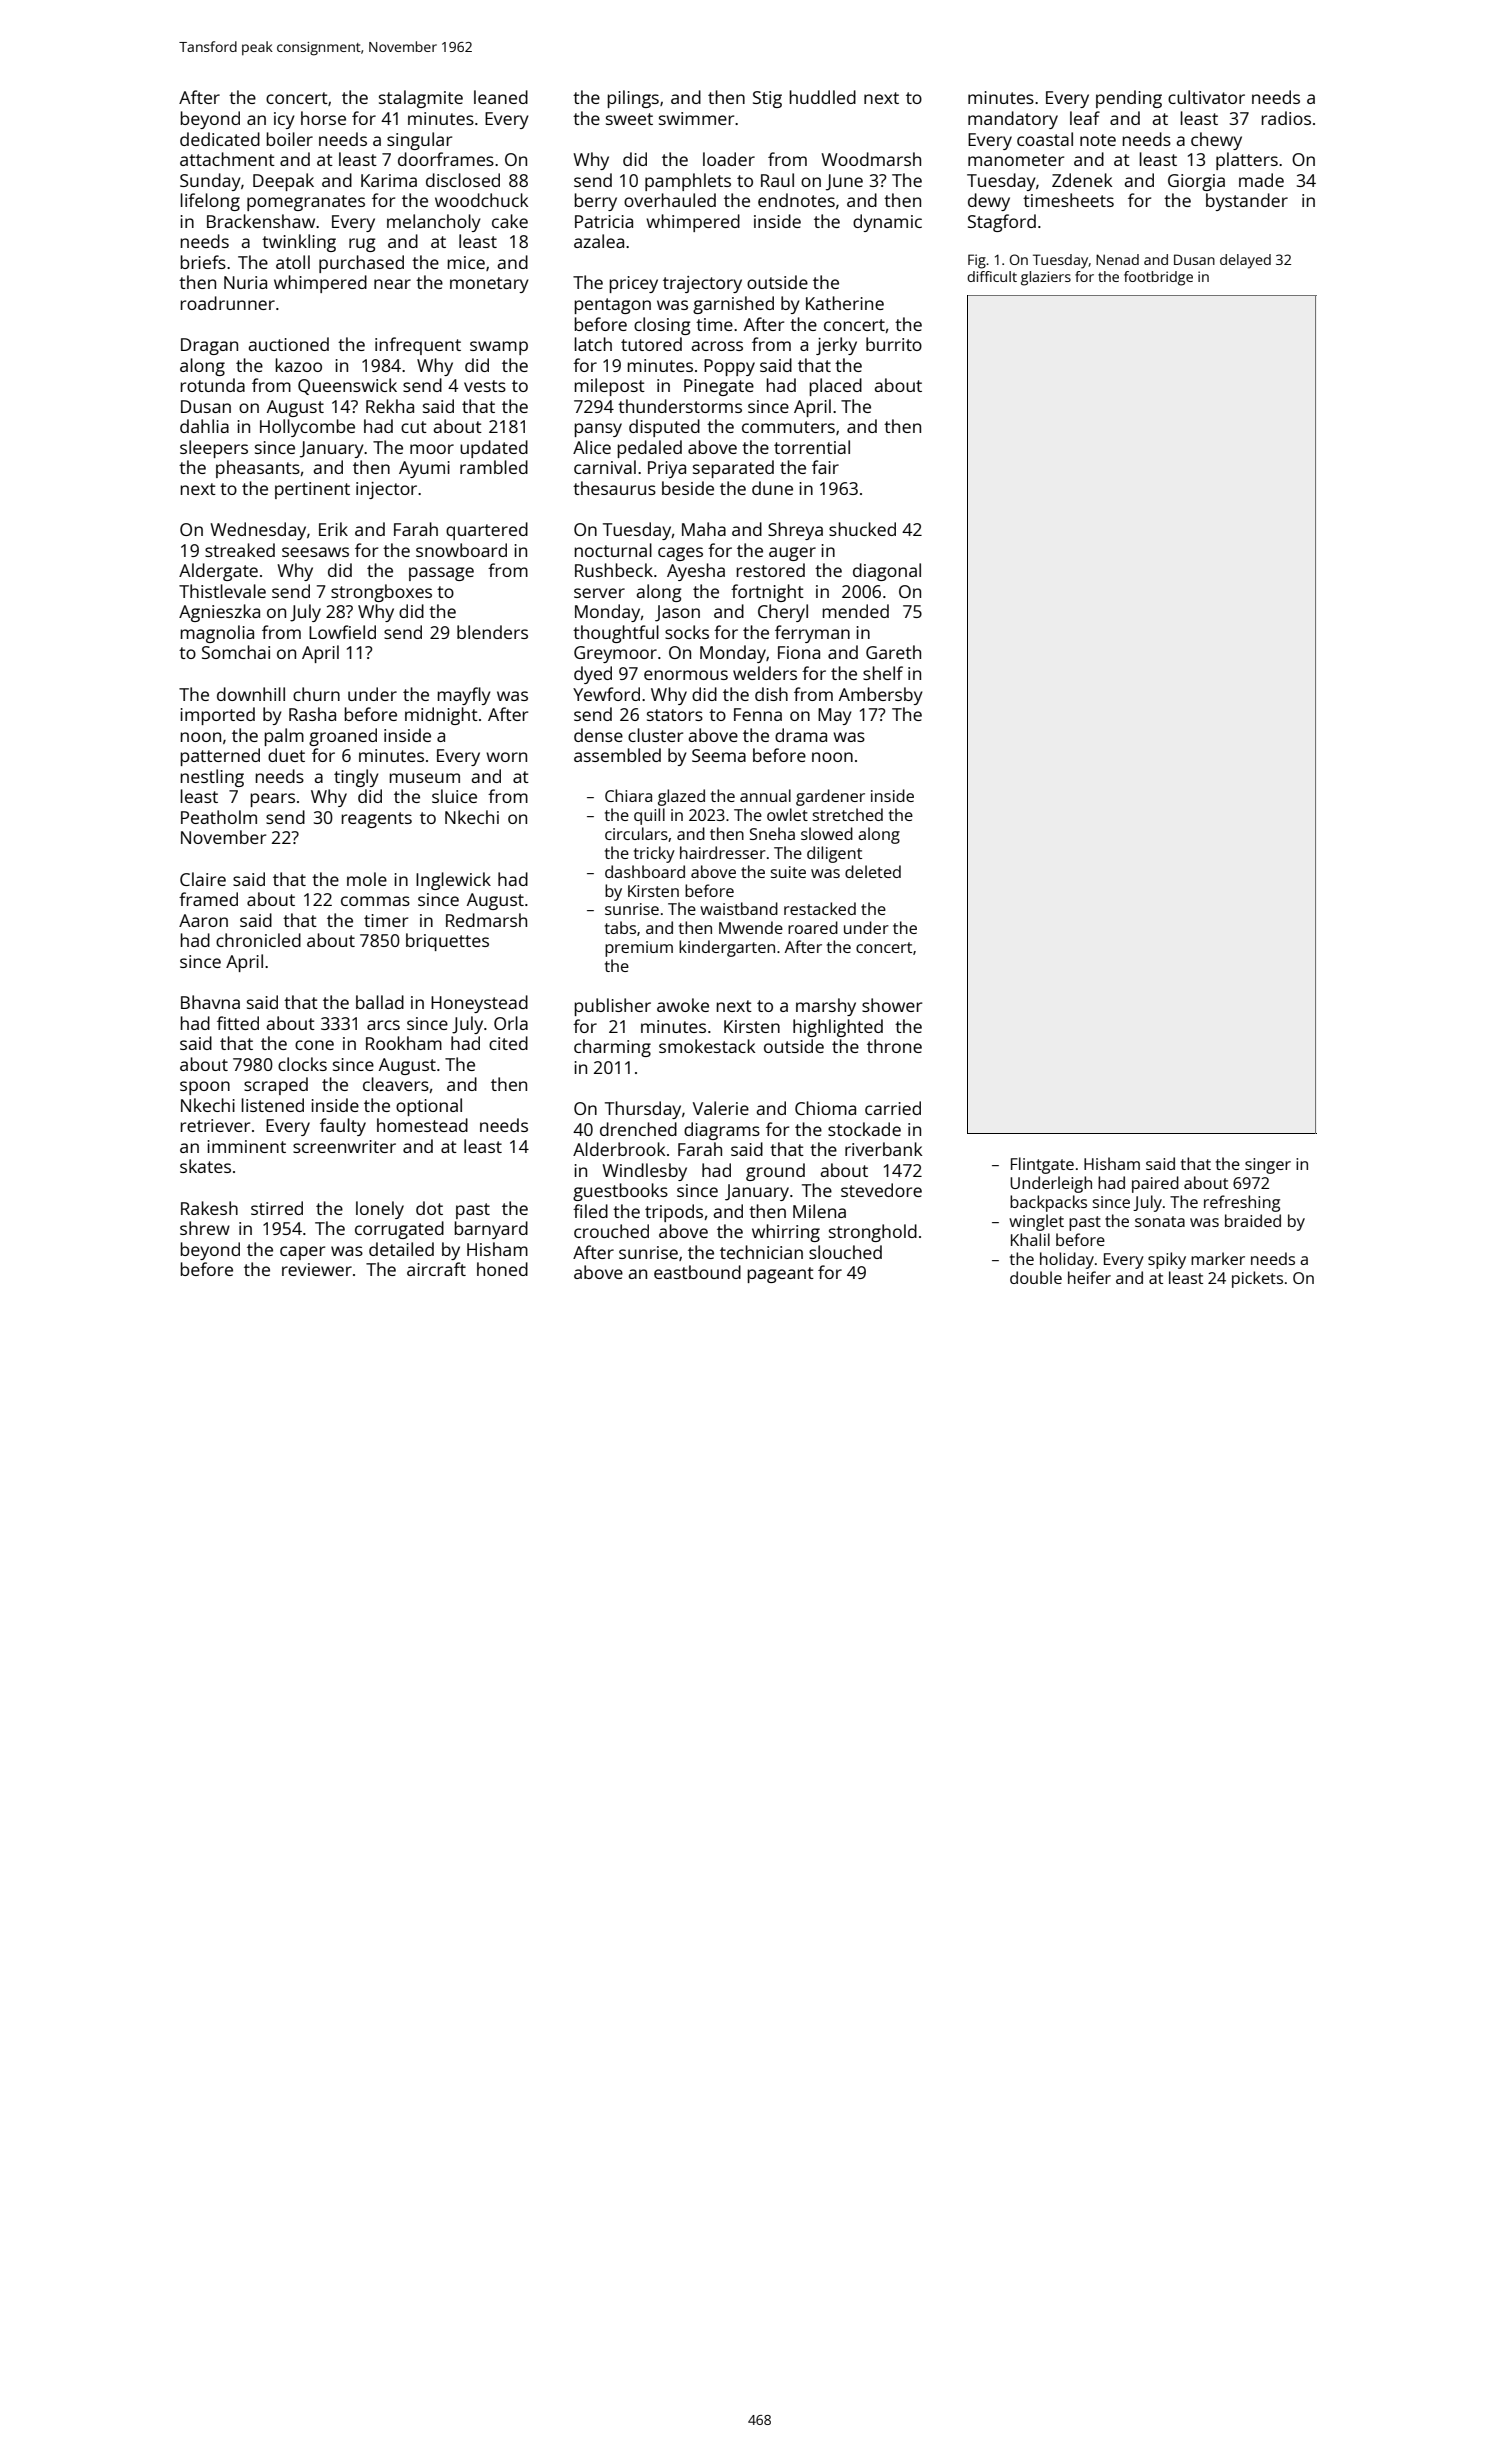 The image size is (1496, 2464). Describe the element at coordinates (871, 159) in the document. I see `Woodmarsh` at that location.
